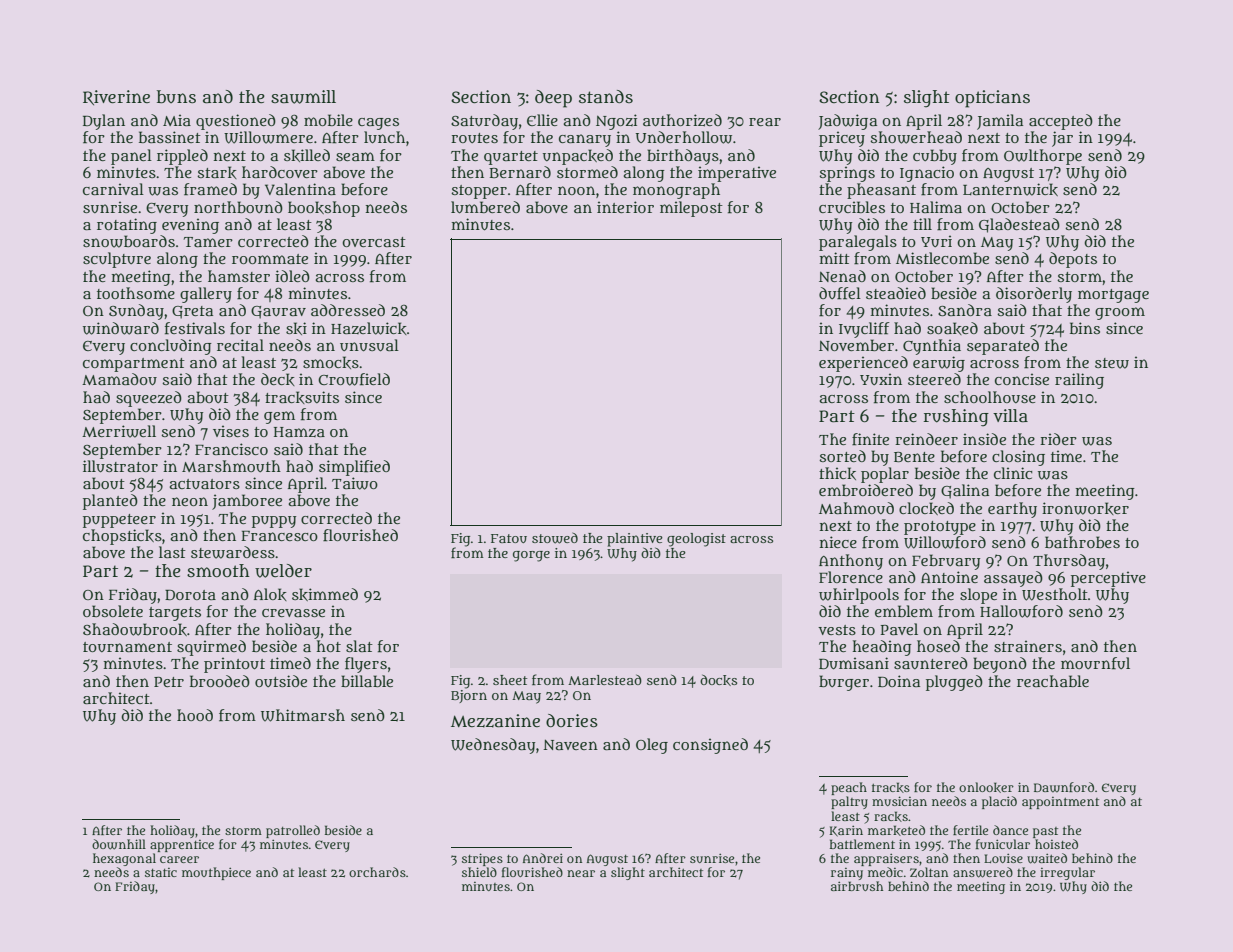 Image resolution: width=1233 pixels, height=952 pixels. Describe the element at coordinates (605, 679) in the screenshot. I see `Marlestead` at that location.
